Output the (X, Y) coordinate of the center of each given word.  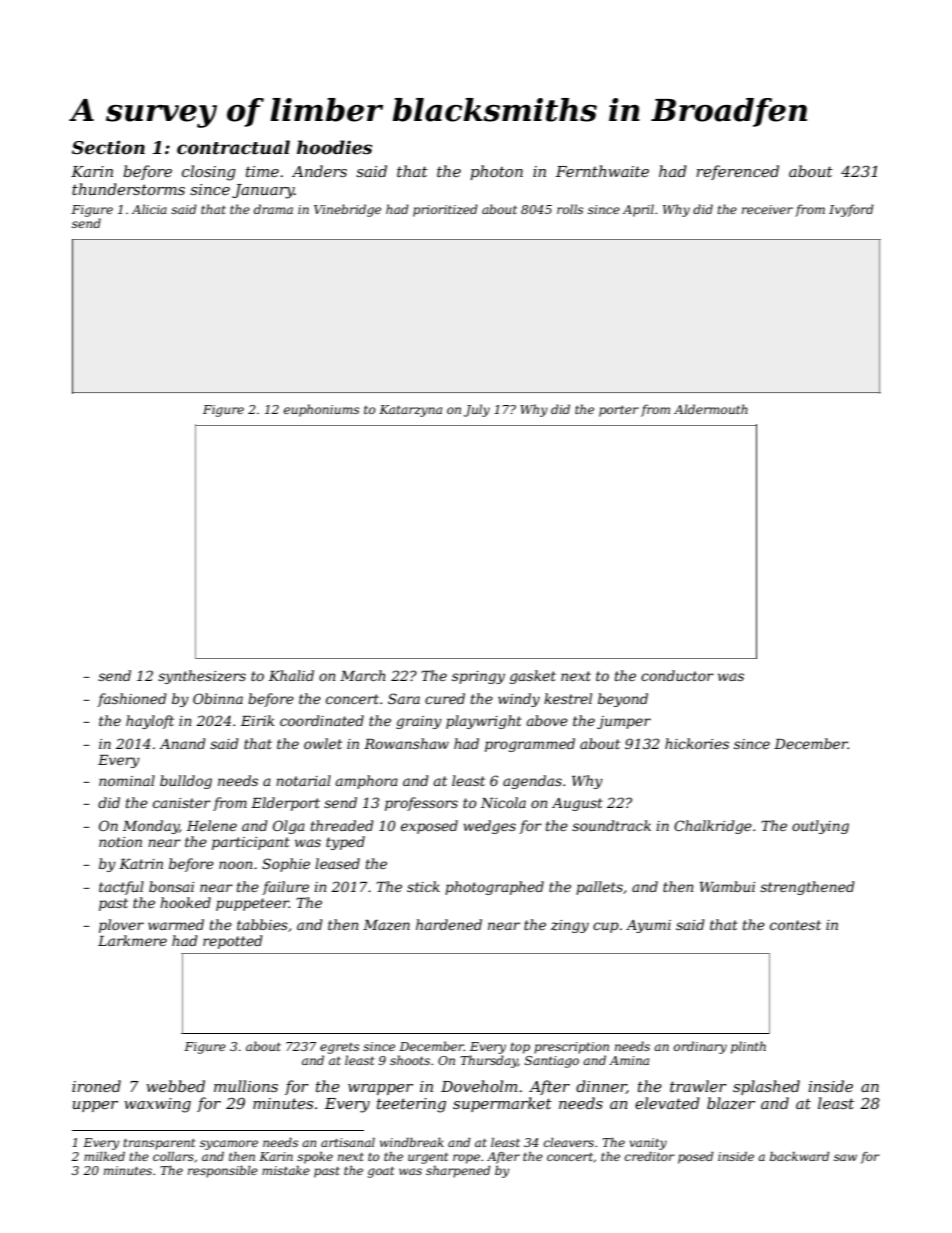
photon (496, 172)
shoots (410, 1060)
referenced (737, 172)
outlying (820, 827)
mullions (246, 1086)
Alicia (149, 209)
